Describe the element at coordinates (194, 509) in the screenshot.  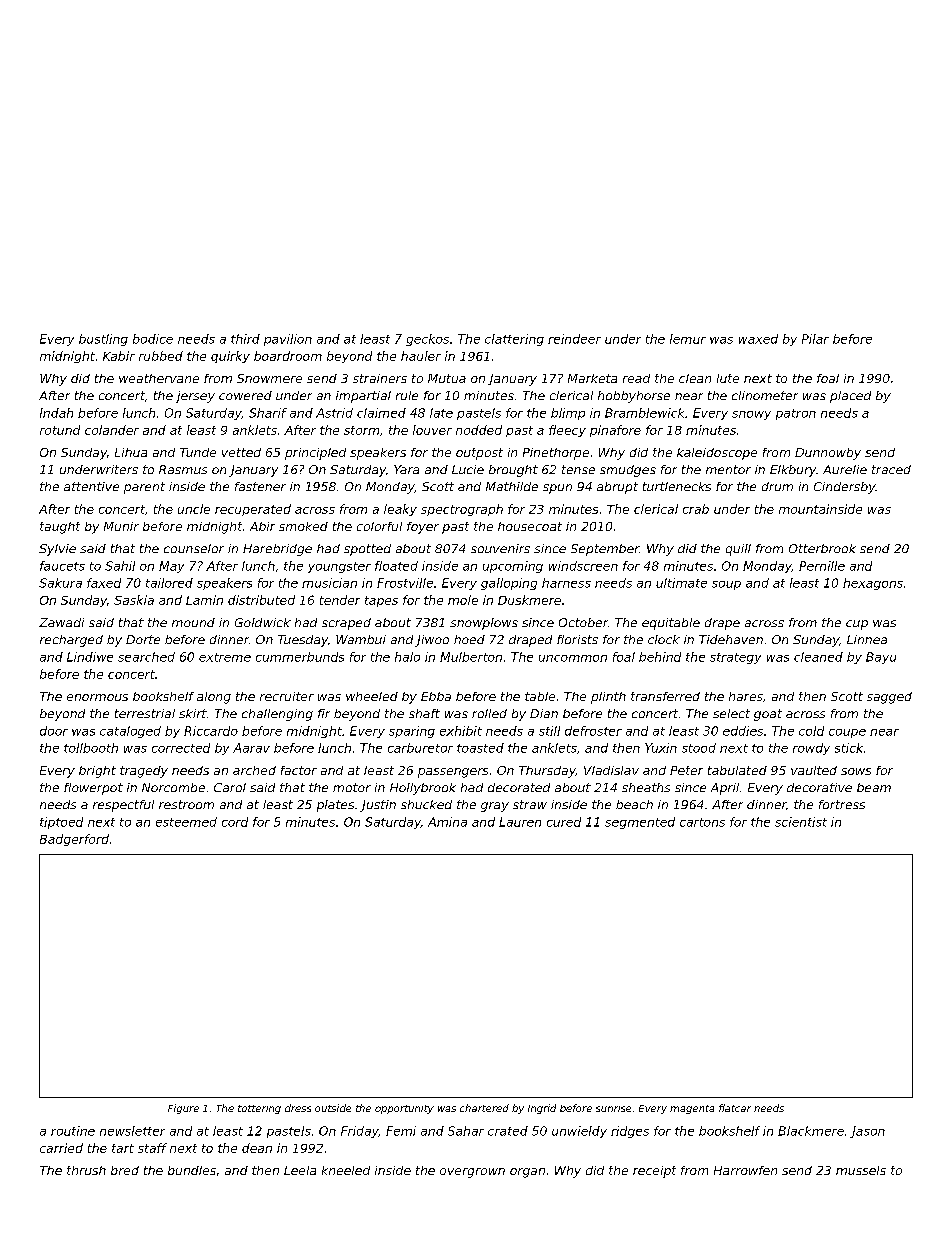
I see `uncle` at that location.
